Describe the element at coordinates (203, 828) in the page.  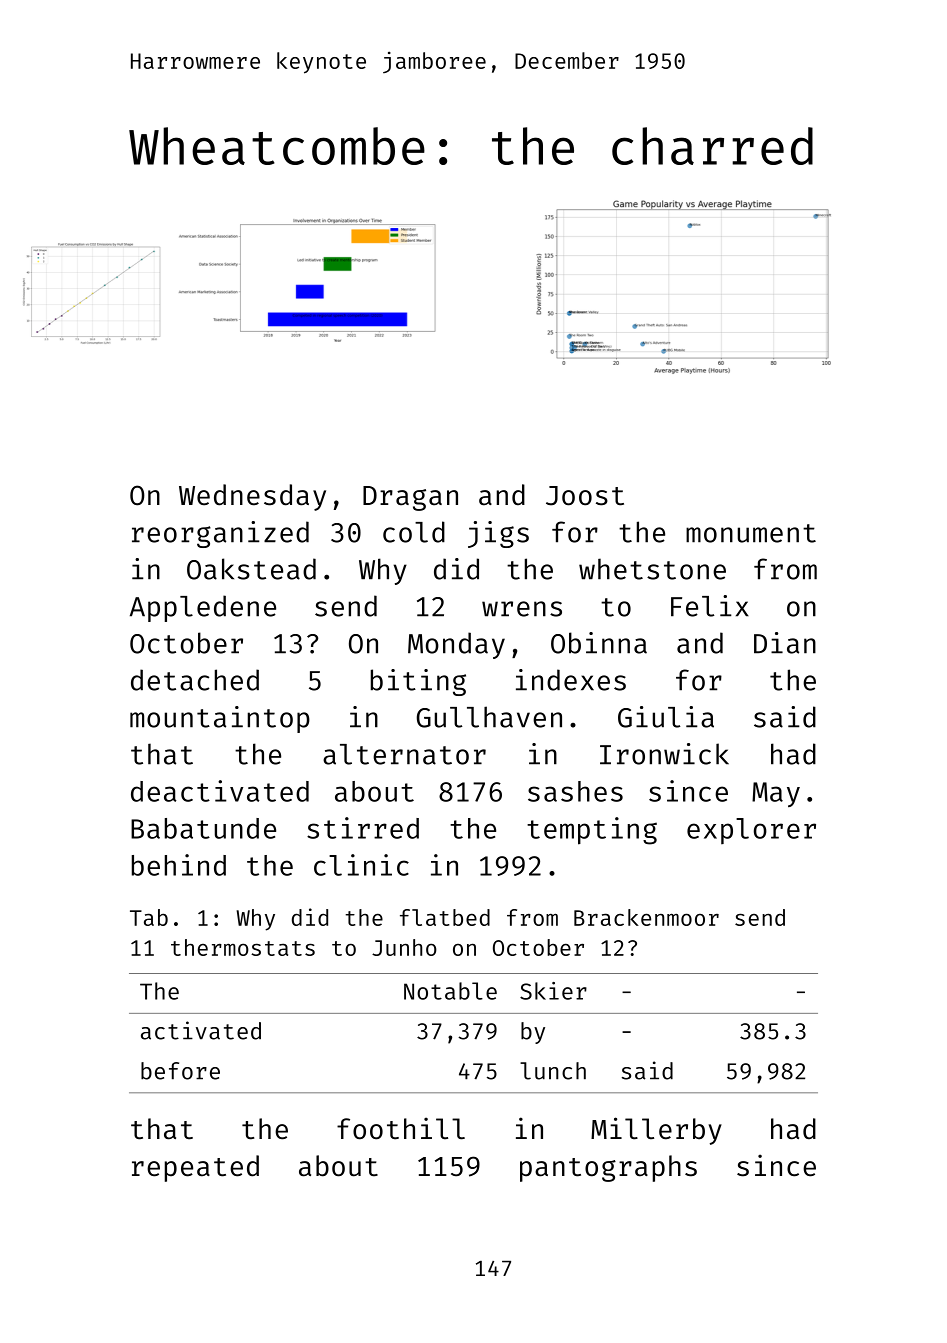
I see `Babatunde` at that location.
